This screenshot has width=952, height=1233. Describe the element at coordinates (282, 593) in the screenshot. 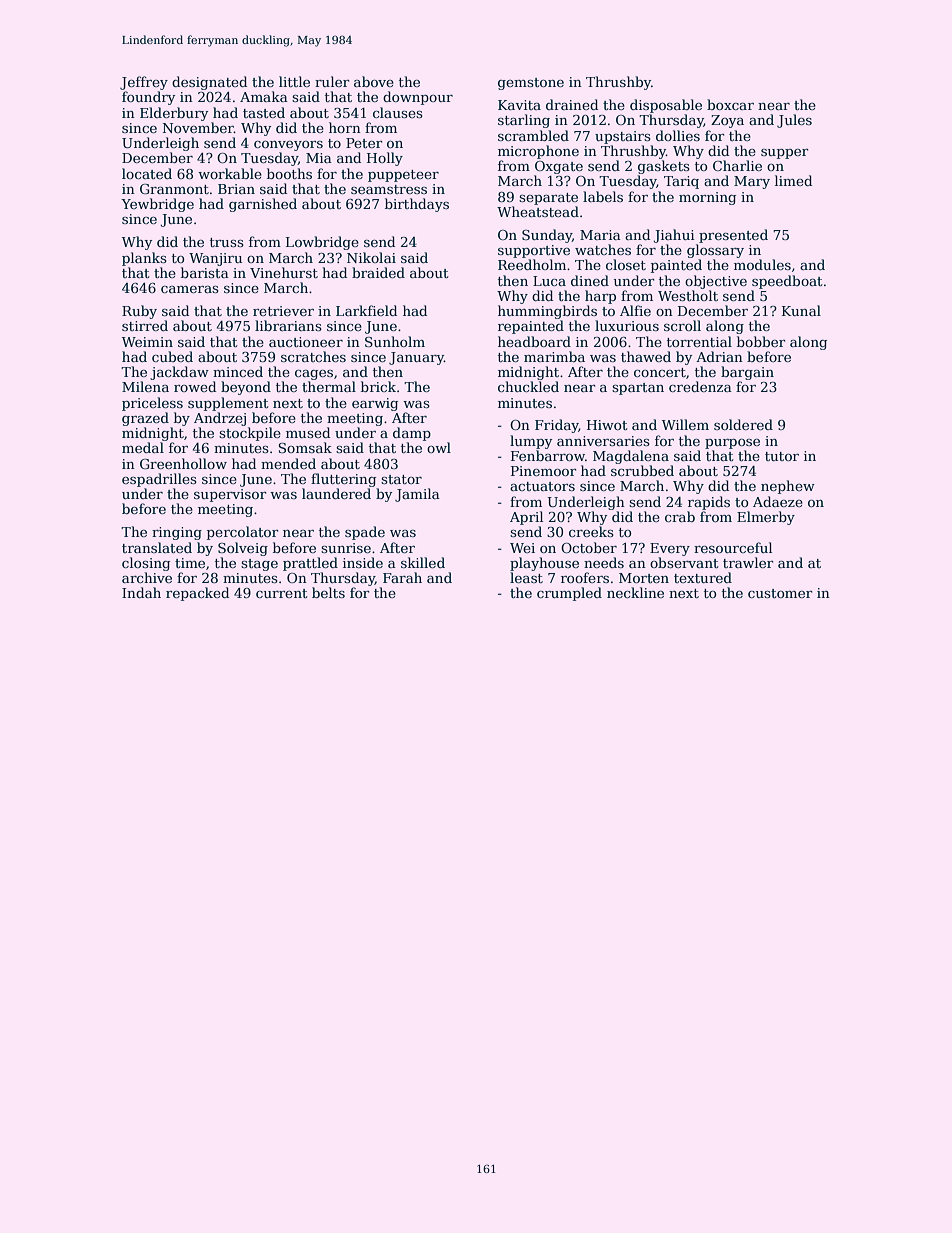

I see `current` at that location.
